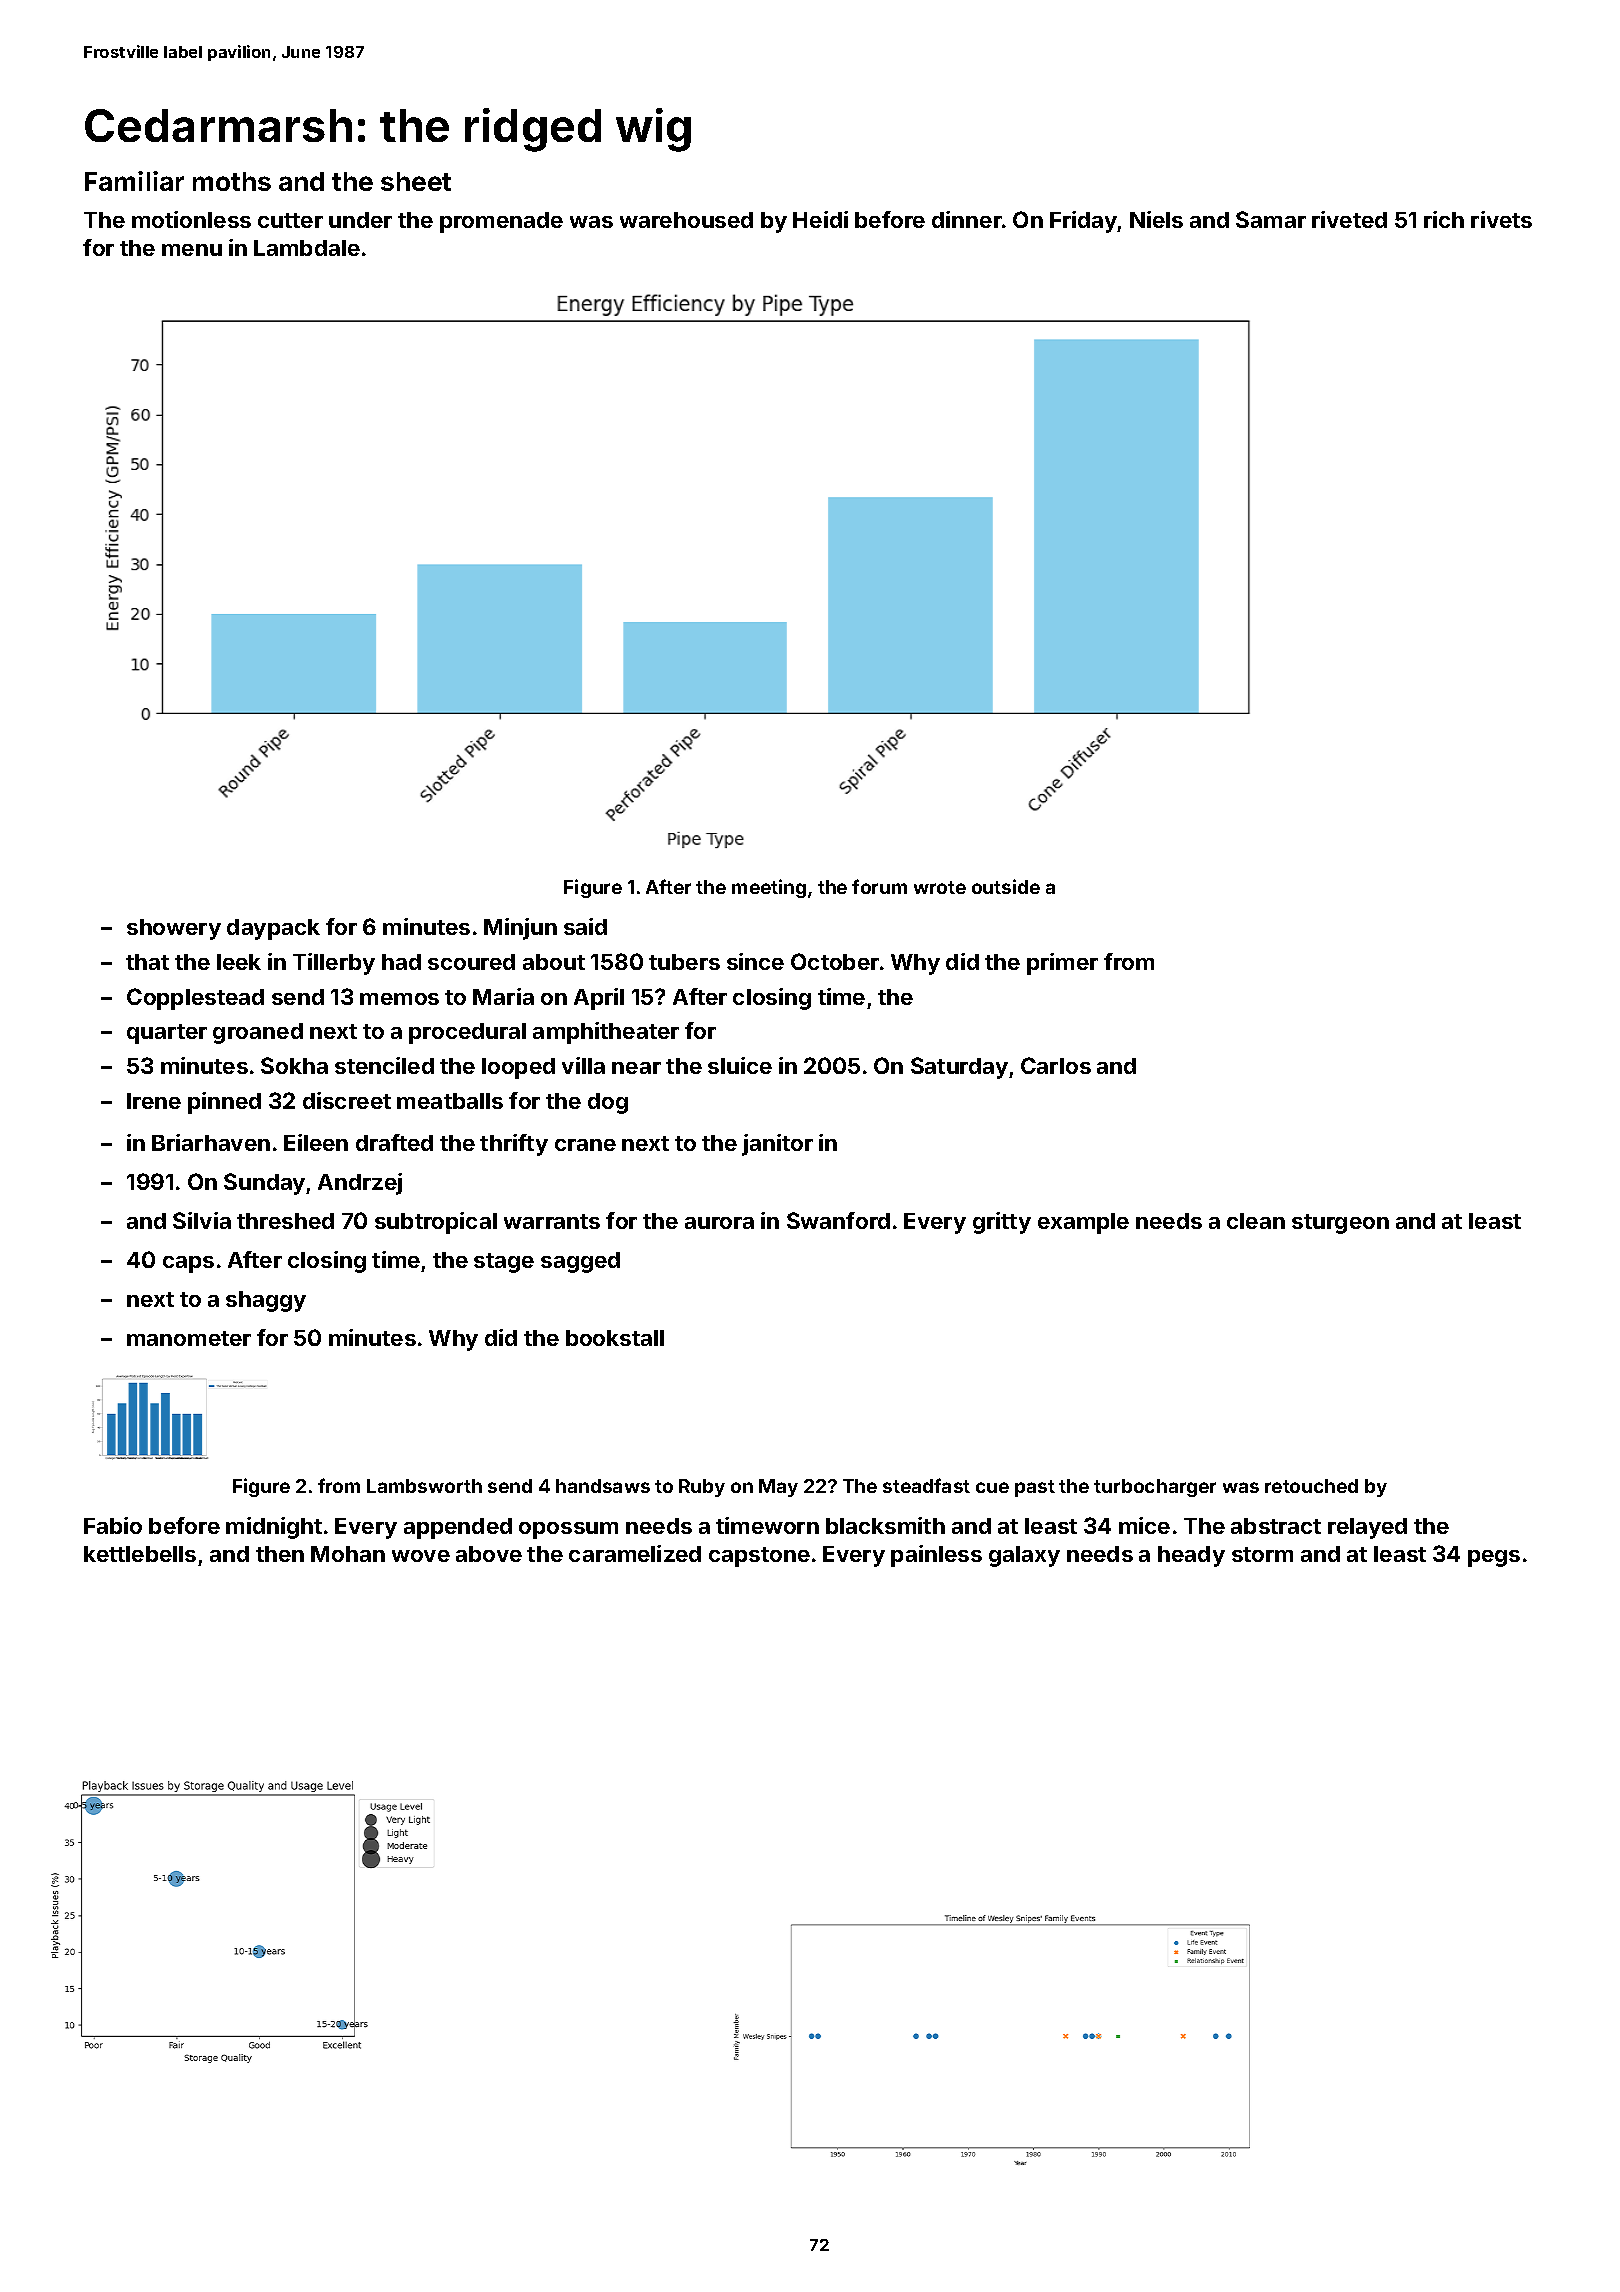 This screenshot has height=2292, width=1620. Describe the element at coordinates (838, 1220) in the screenshot. I see `Swanford` at that location.
